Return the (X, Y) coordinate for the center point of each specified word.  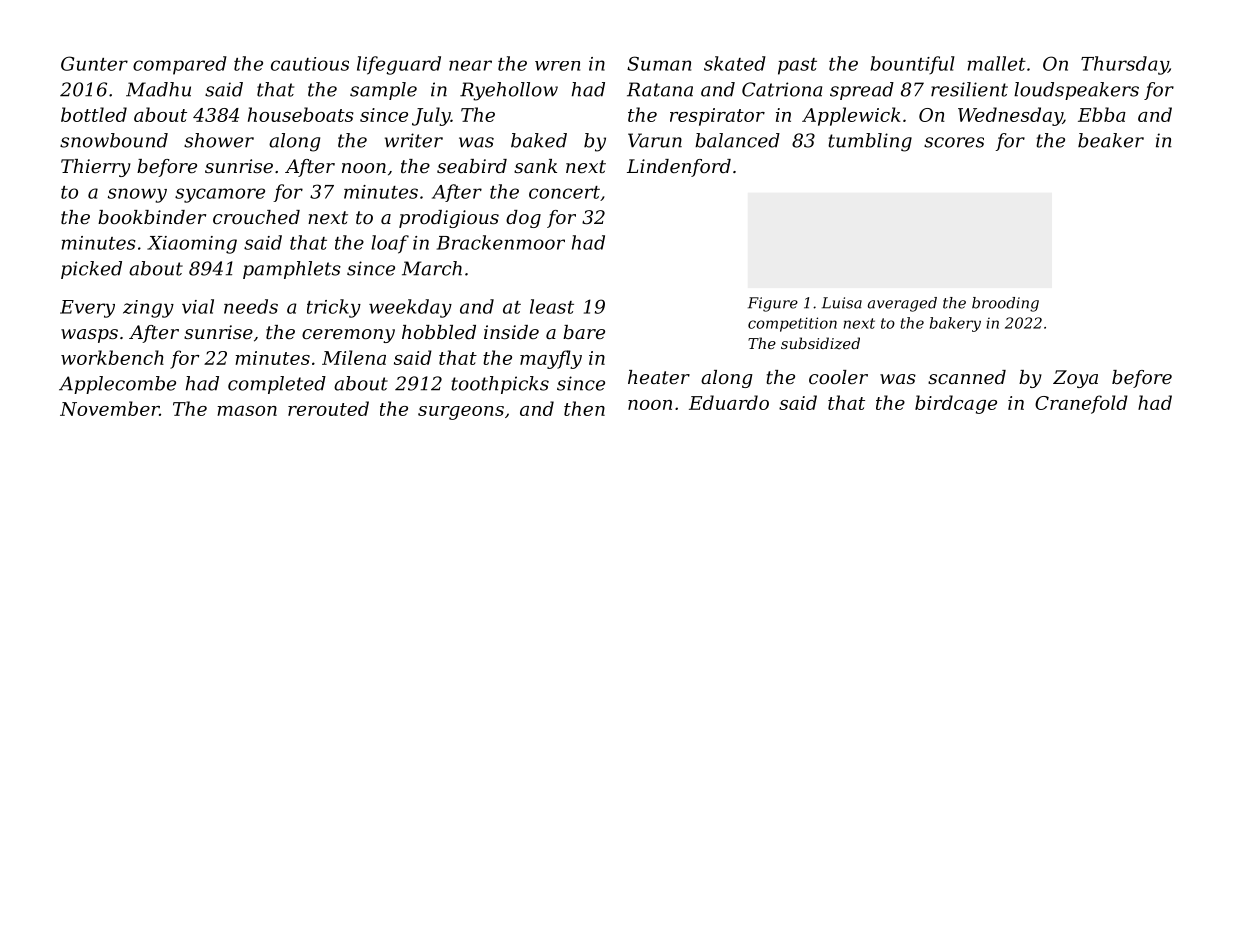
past (797, 66)
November (109, 408)
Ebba (1102, 114)
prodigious (449, 219)
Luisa (842, 303)
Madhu (158, 89)
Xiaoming (192, 245)
